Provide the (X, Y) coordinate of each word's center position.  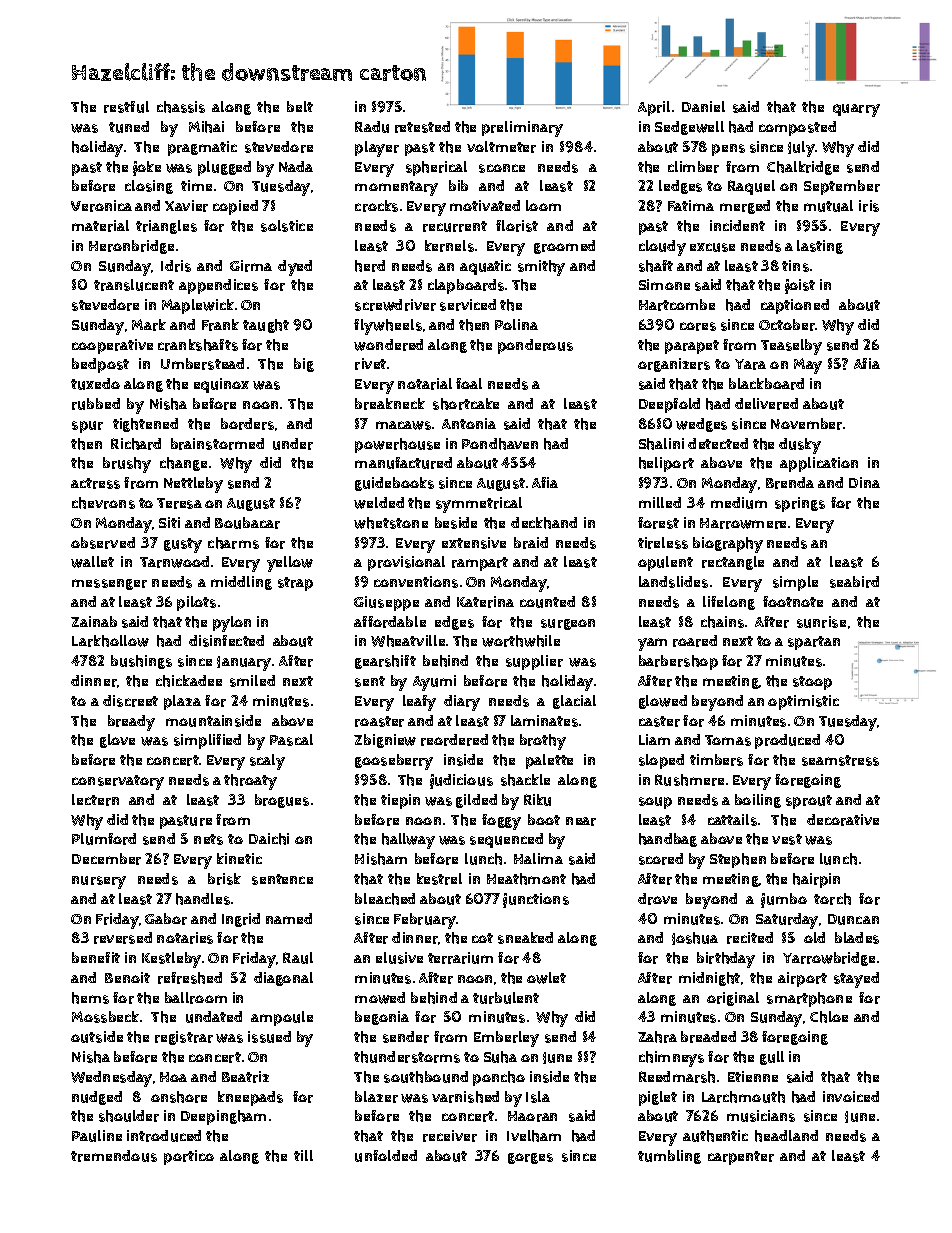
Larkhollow (110, 641)
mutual (828, 206)
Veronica (101, 206)
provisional (406, 563)
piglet (658, 1098)
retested (422, 127)
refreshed (190, 978)
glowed (663, 702)
